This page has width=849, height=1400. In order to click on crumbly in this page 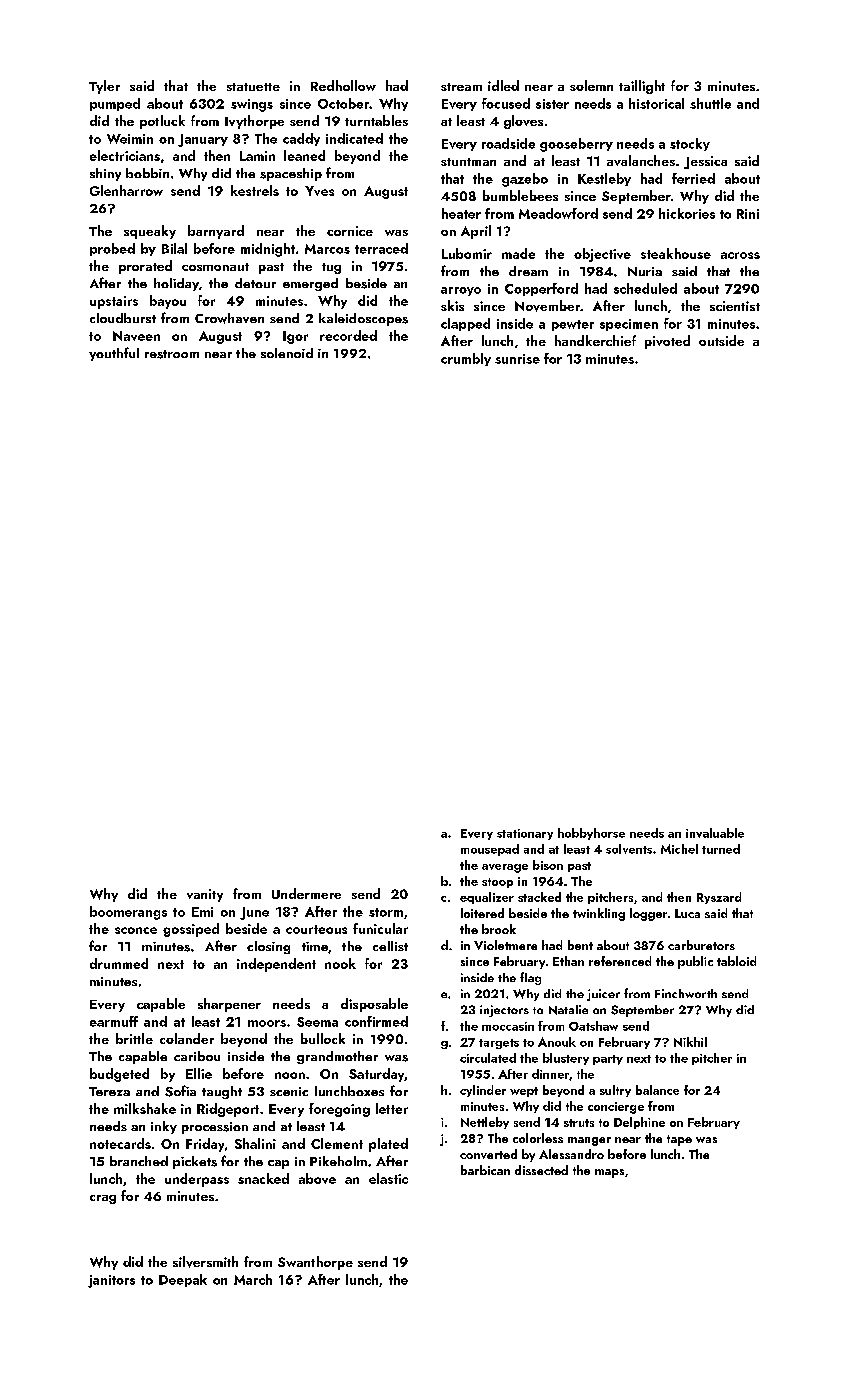, I will do `click(466, 359)`.
